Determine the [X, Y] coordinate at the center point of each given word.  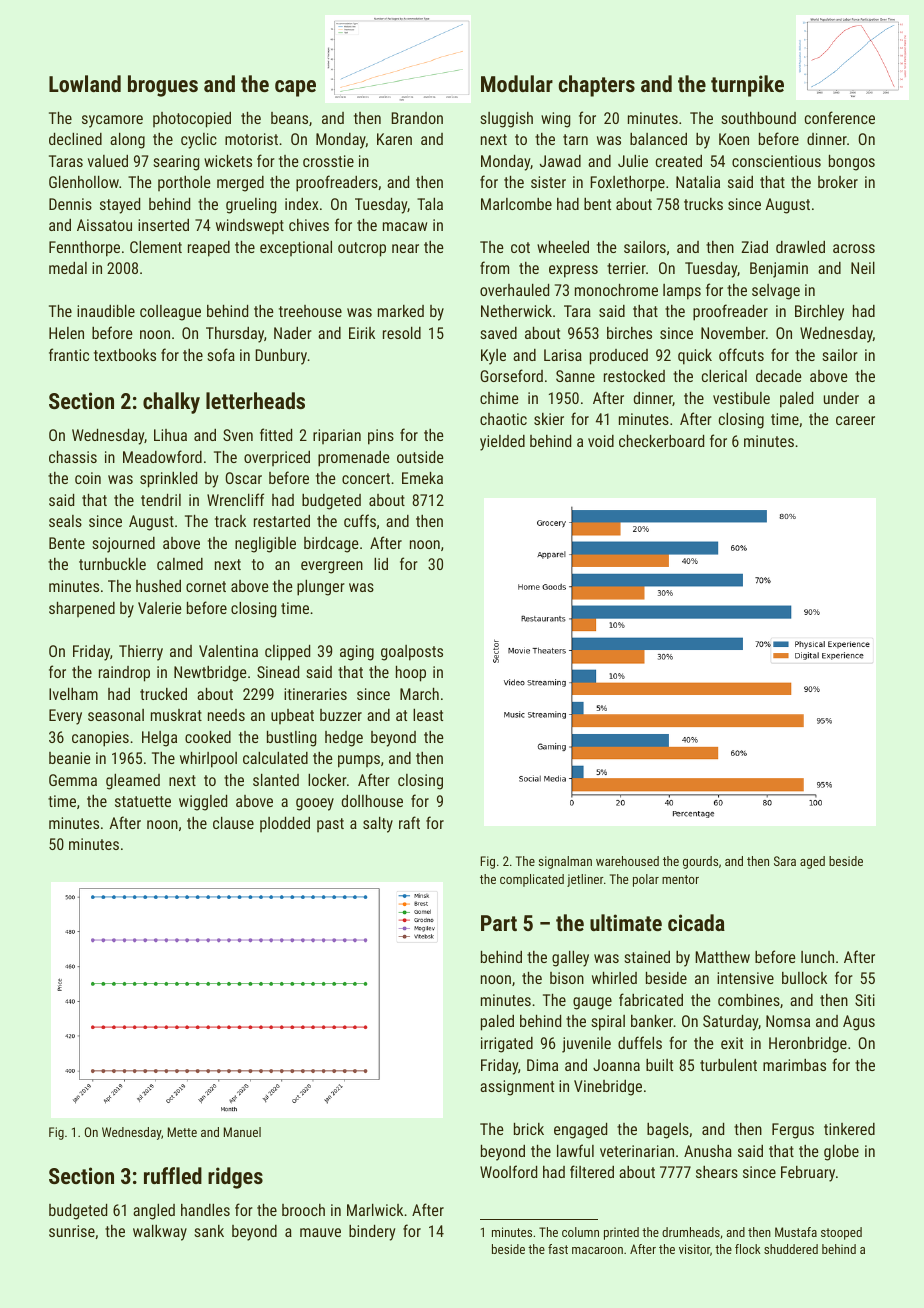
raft [409, 822]
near [405, 248]
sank [209, 1231]
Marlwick [375, 1210]
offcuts [741, 354]
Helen [66, 333]
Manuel [242, 1132]
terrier [626, 268]
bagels [668, 1131]
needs [226, 715]
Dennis [70, 204]
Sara [785, 861]
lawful [575, 1150]
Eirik [362, 333]
